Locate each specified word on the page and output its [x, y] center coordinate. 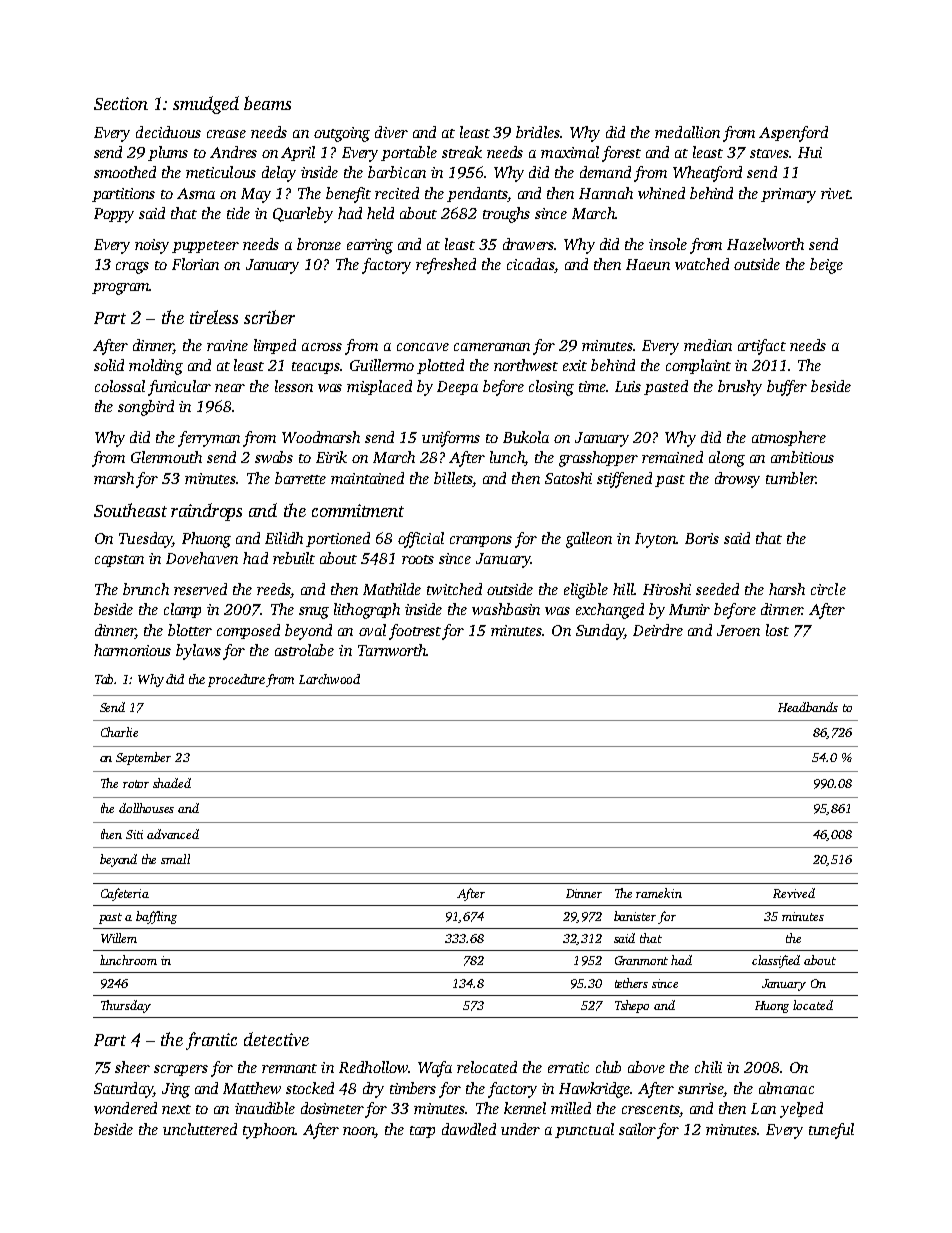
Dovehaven [202, 558]
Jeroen [738, 630]
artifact [762, 347]
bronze [319, 244]
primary [788, 195]
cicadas [530, 264]
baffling [156, 917]
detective [276, 1039]
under [520, 1129]
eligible [586, 591]
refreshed [446, 266]
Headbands [808, 707]
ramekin [659, 893]
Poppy [114, 215]
